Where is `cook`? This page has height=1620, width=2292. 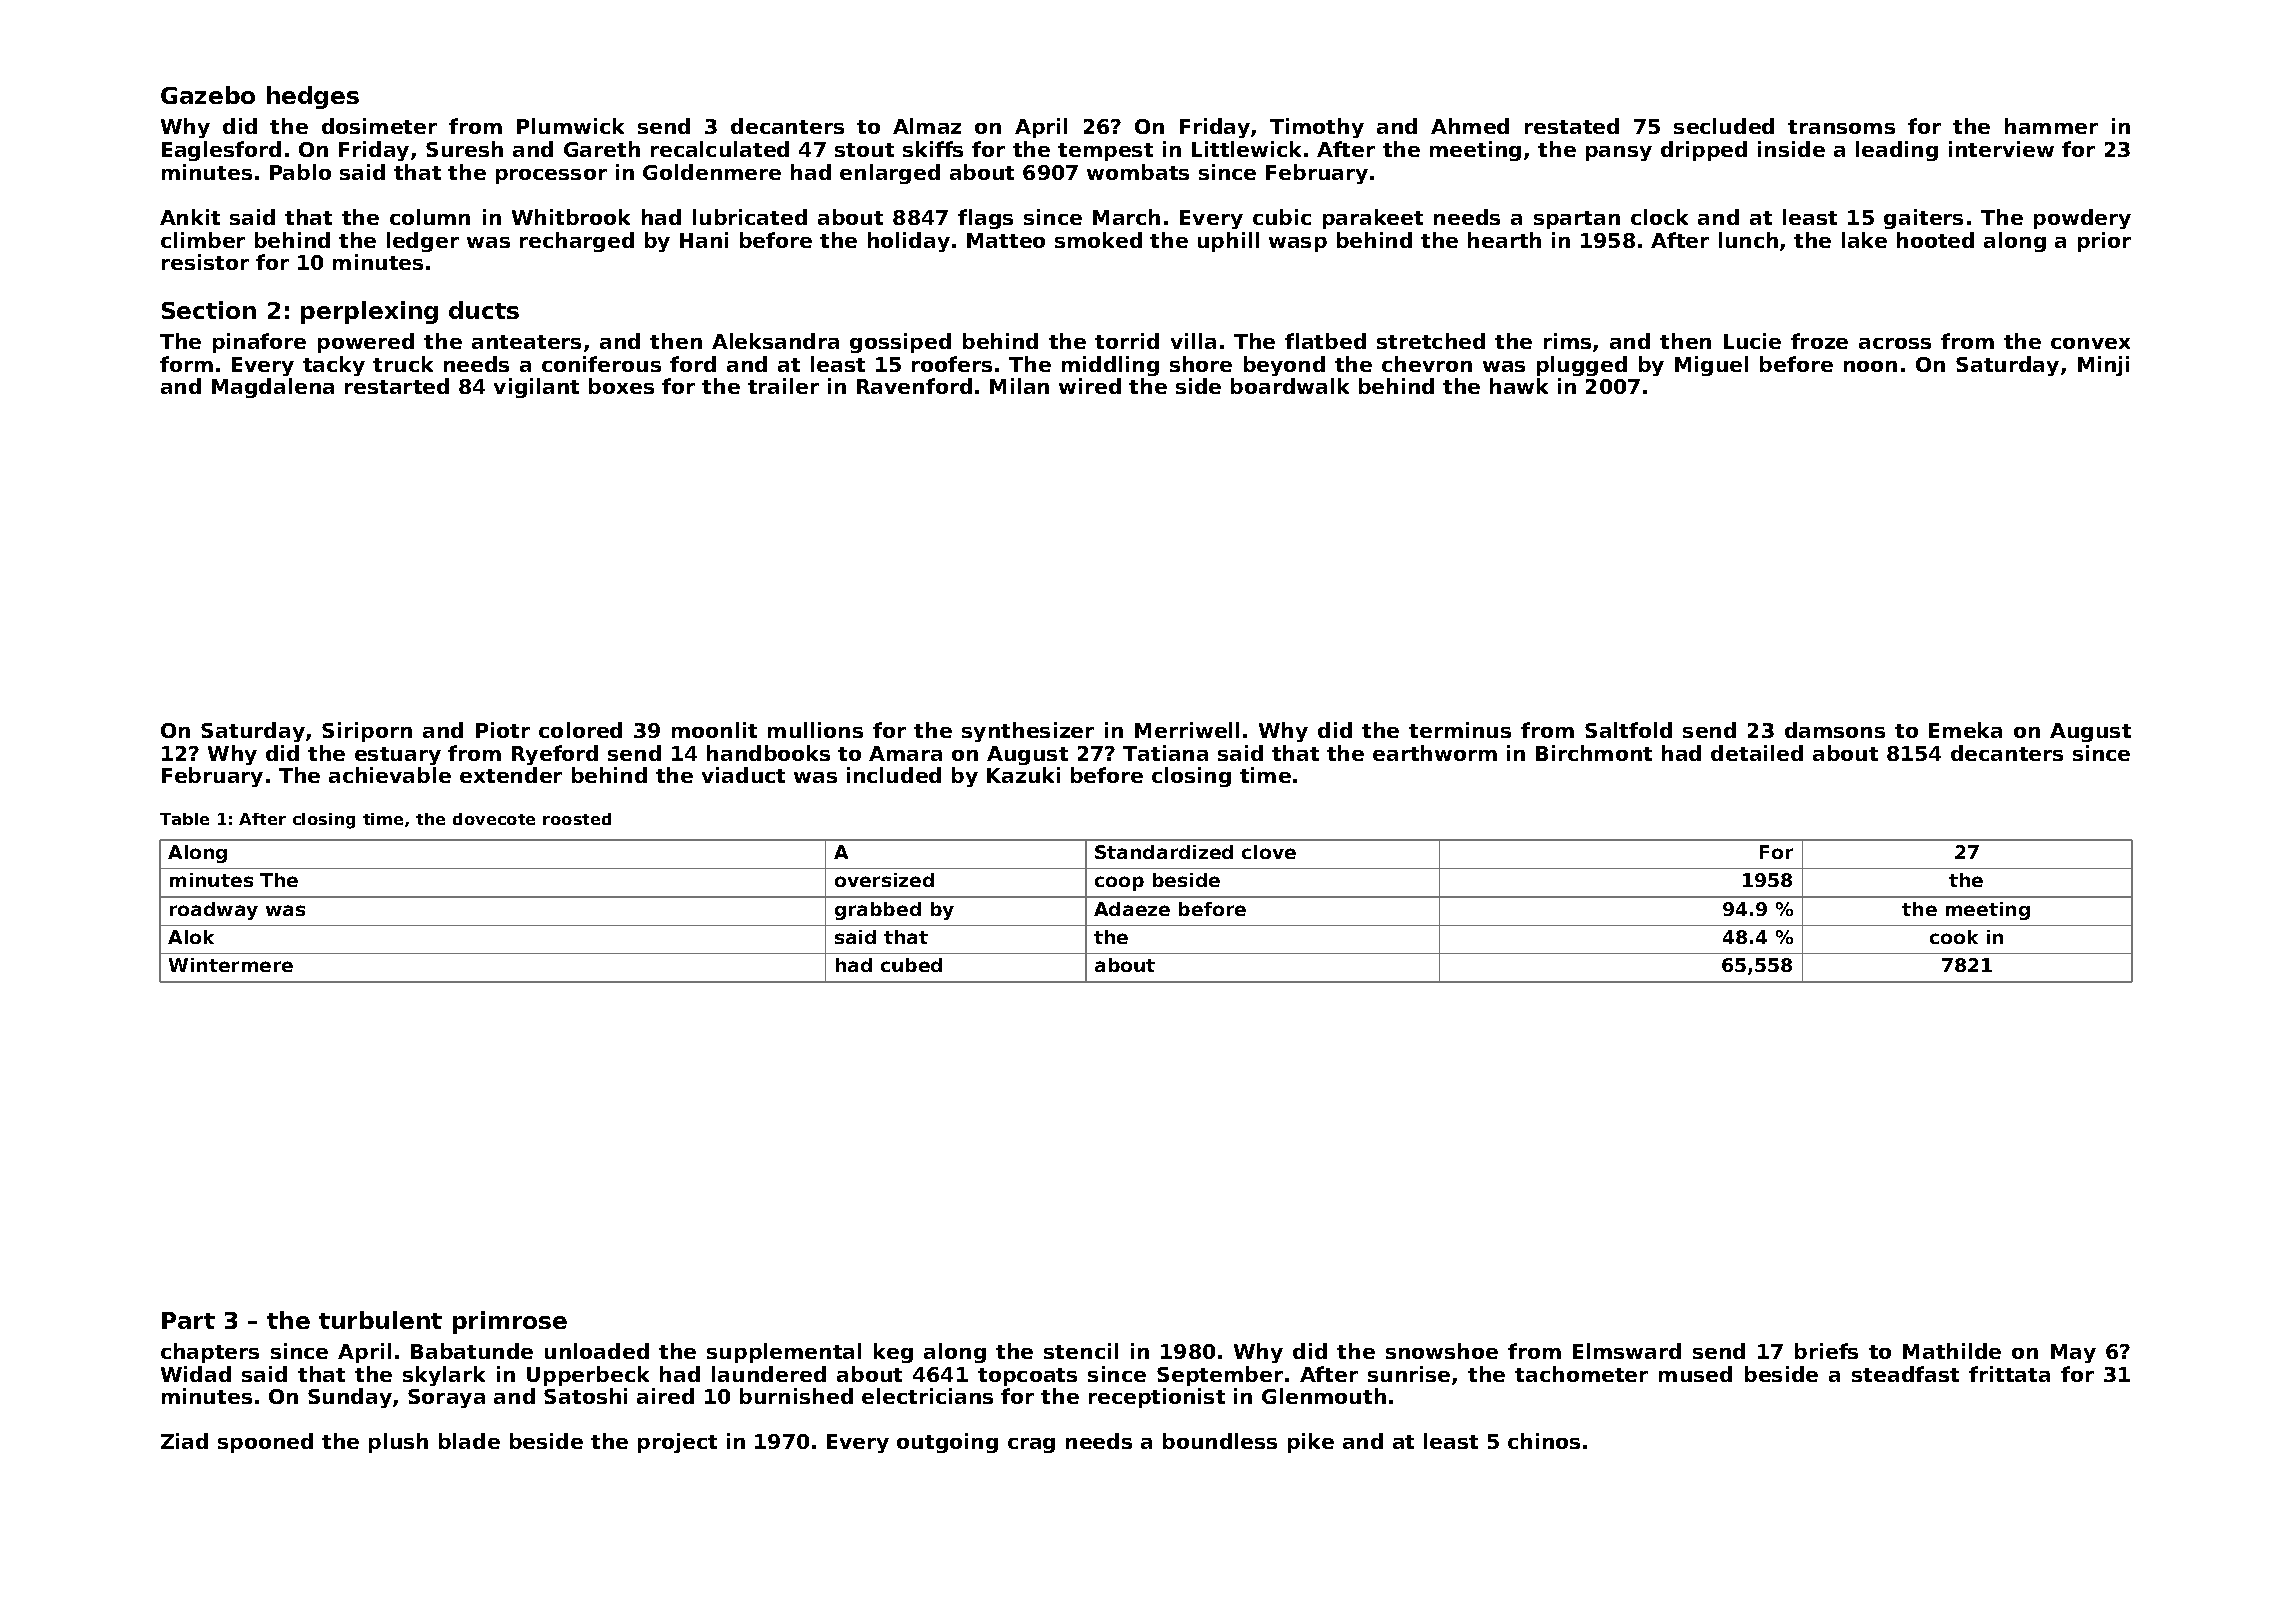
cook is located at coordinates (1954, 937).
